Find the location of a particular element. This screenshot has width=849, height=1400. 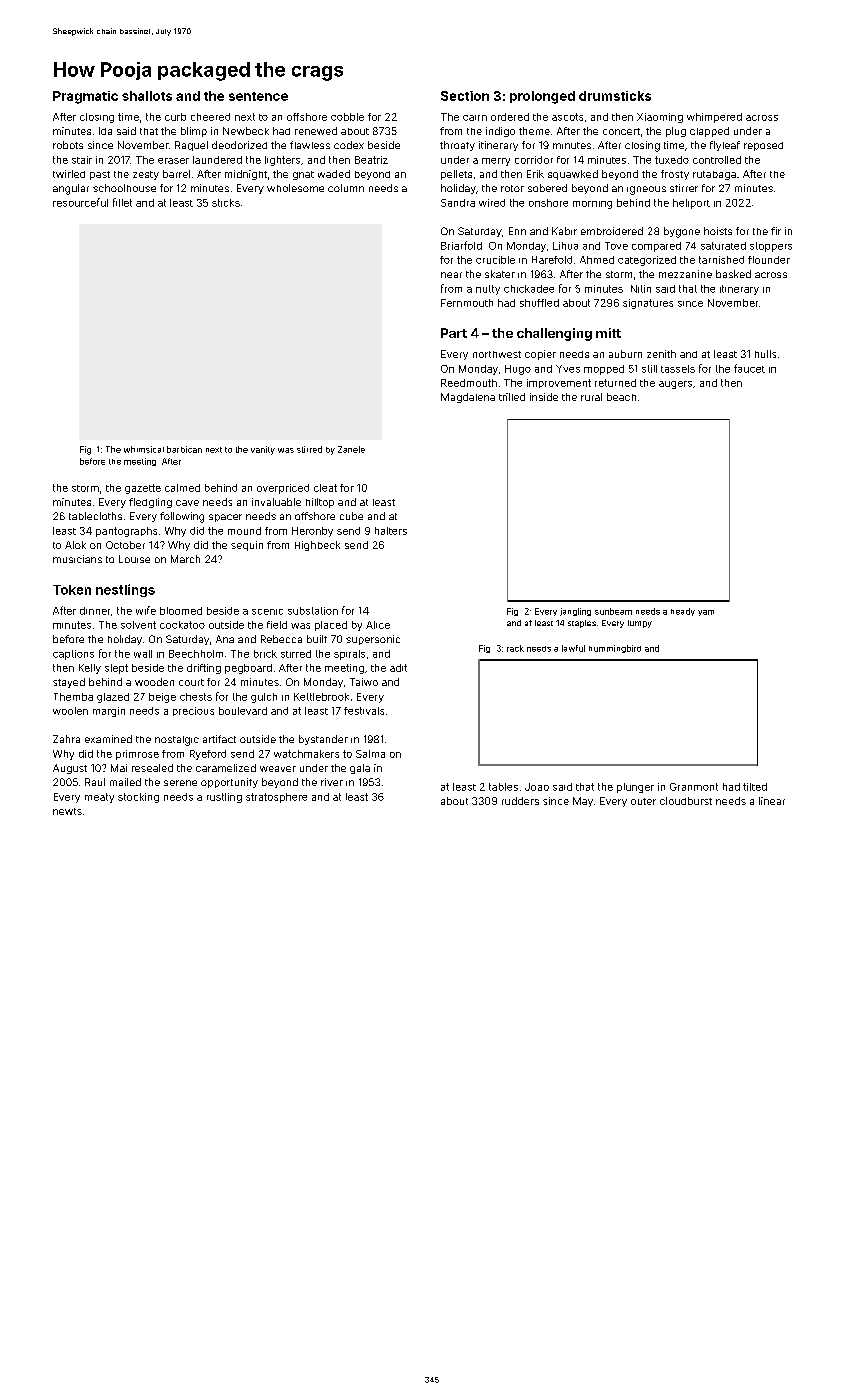

Fernmouth is located at coordinates (467, 303).
